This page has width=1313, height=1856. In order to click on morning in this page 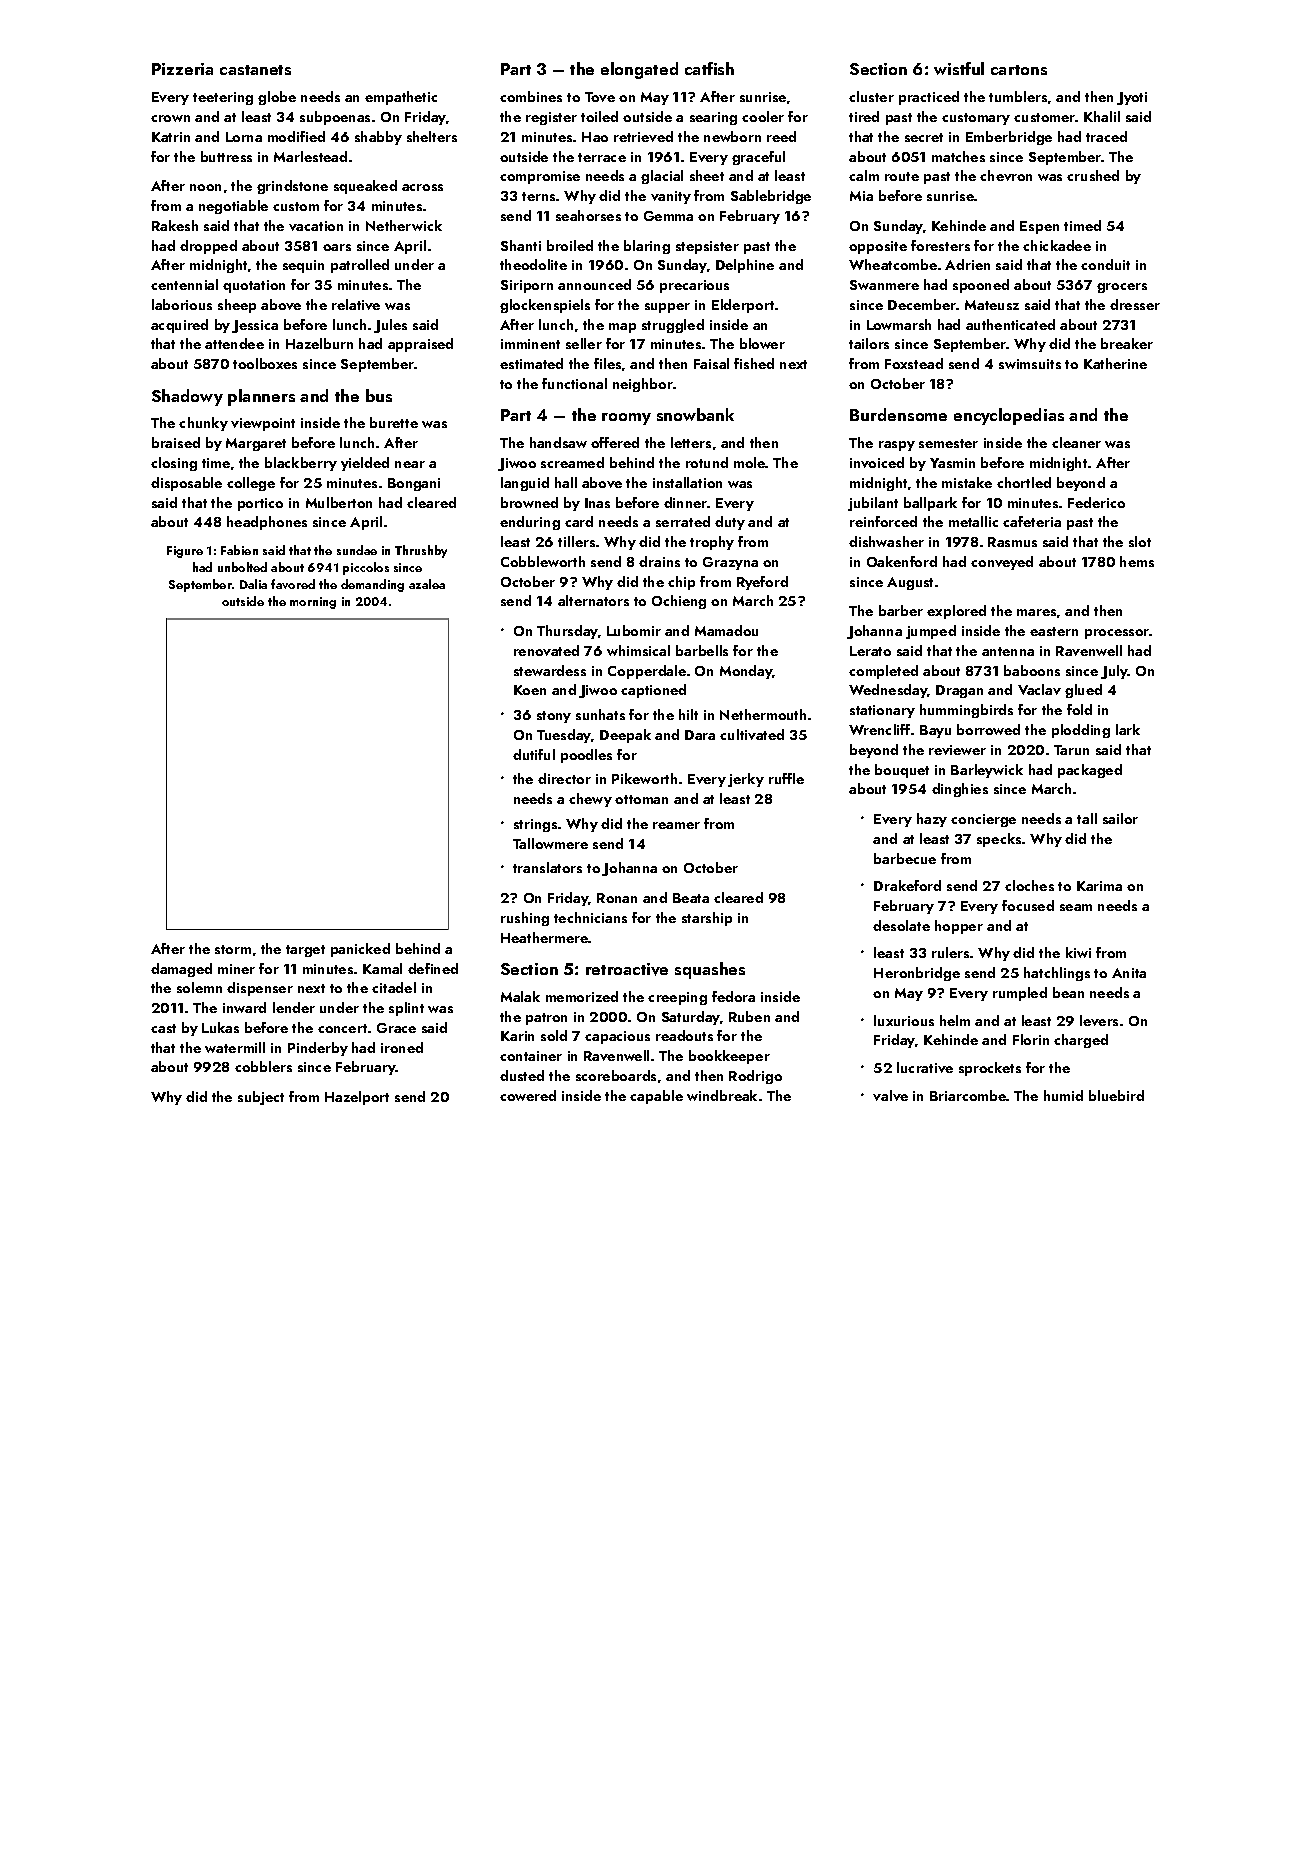, I will do `click(313, 603)`.
